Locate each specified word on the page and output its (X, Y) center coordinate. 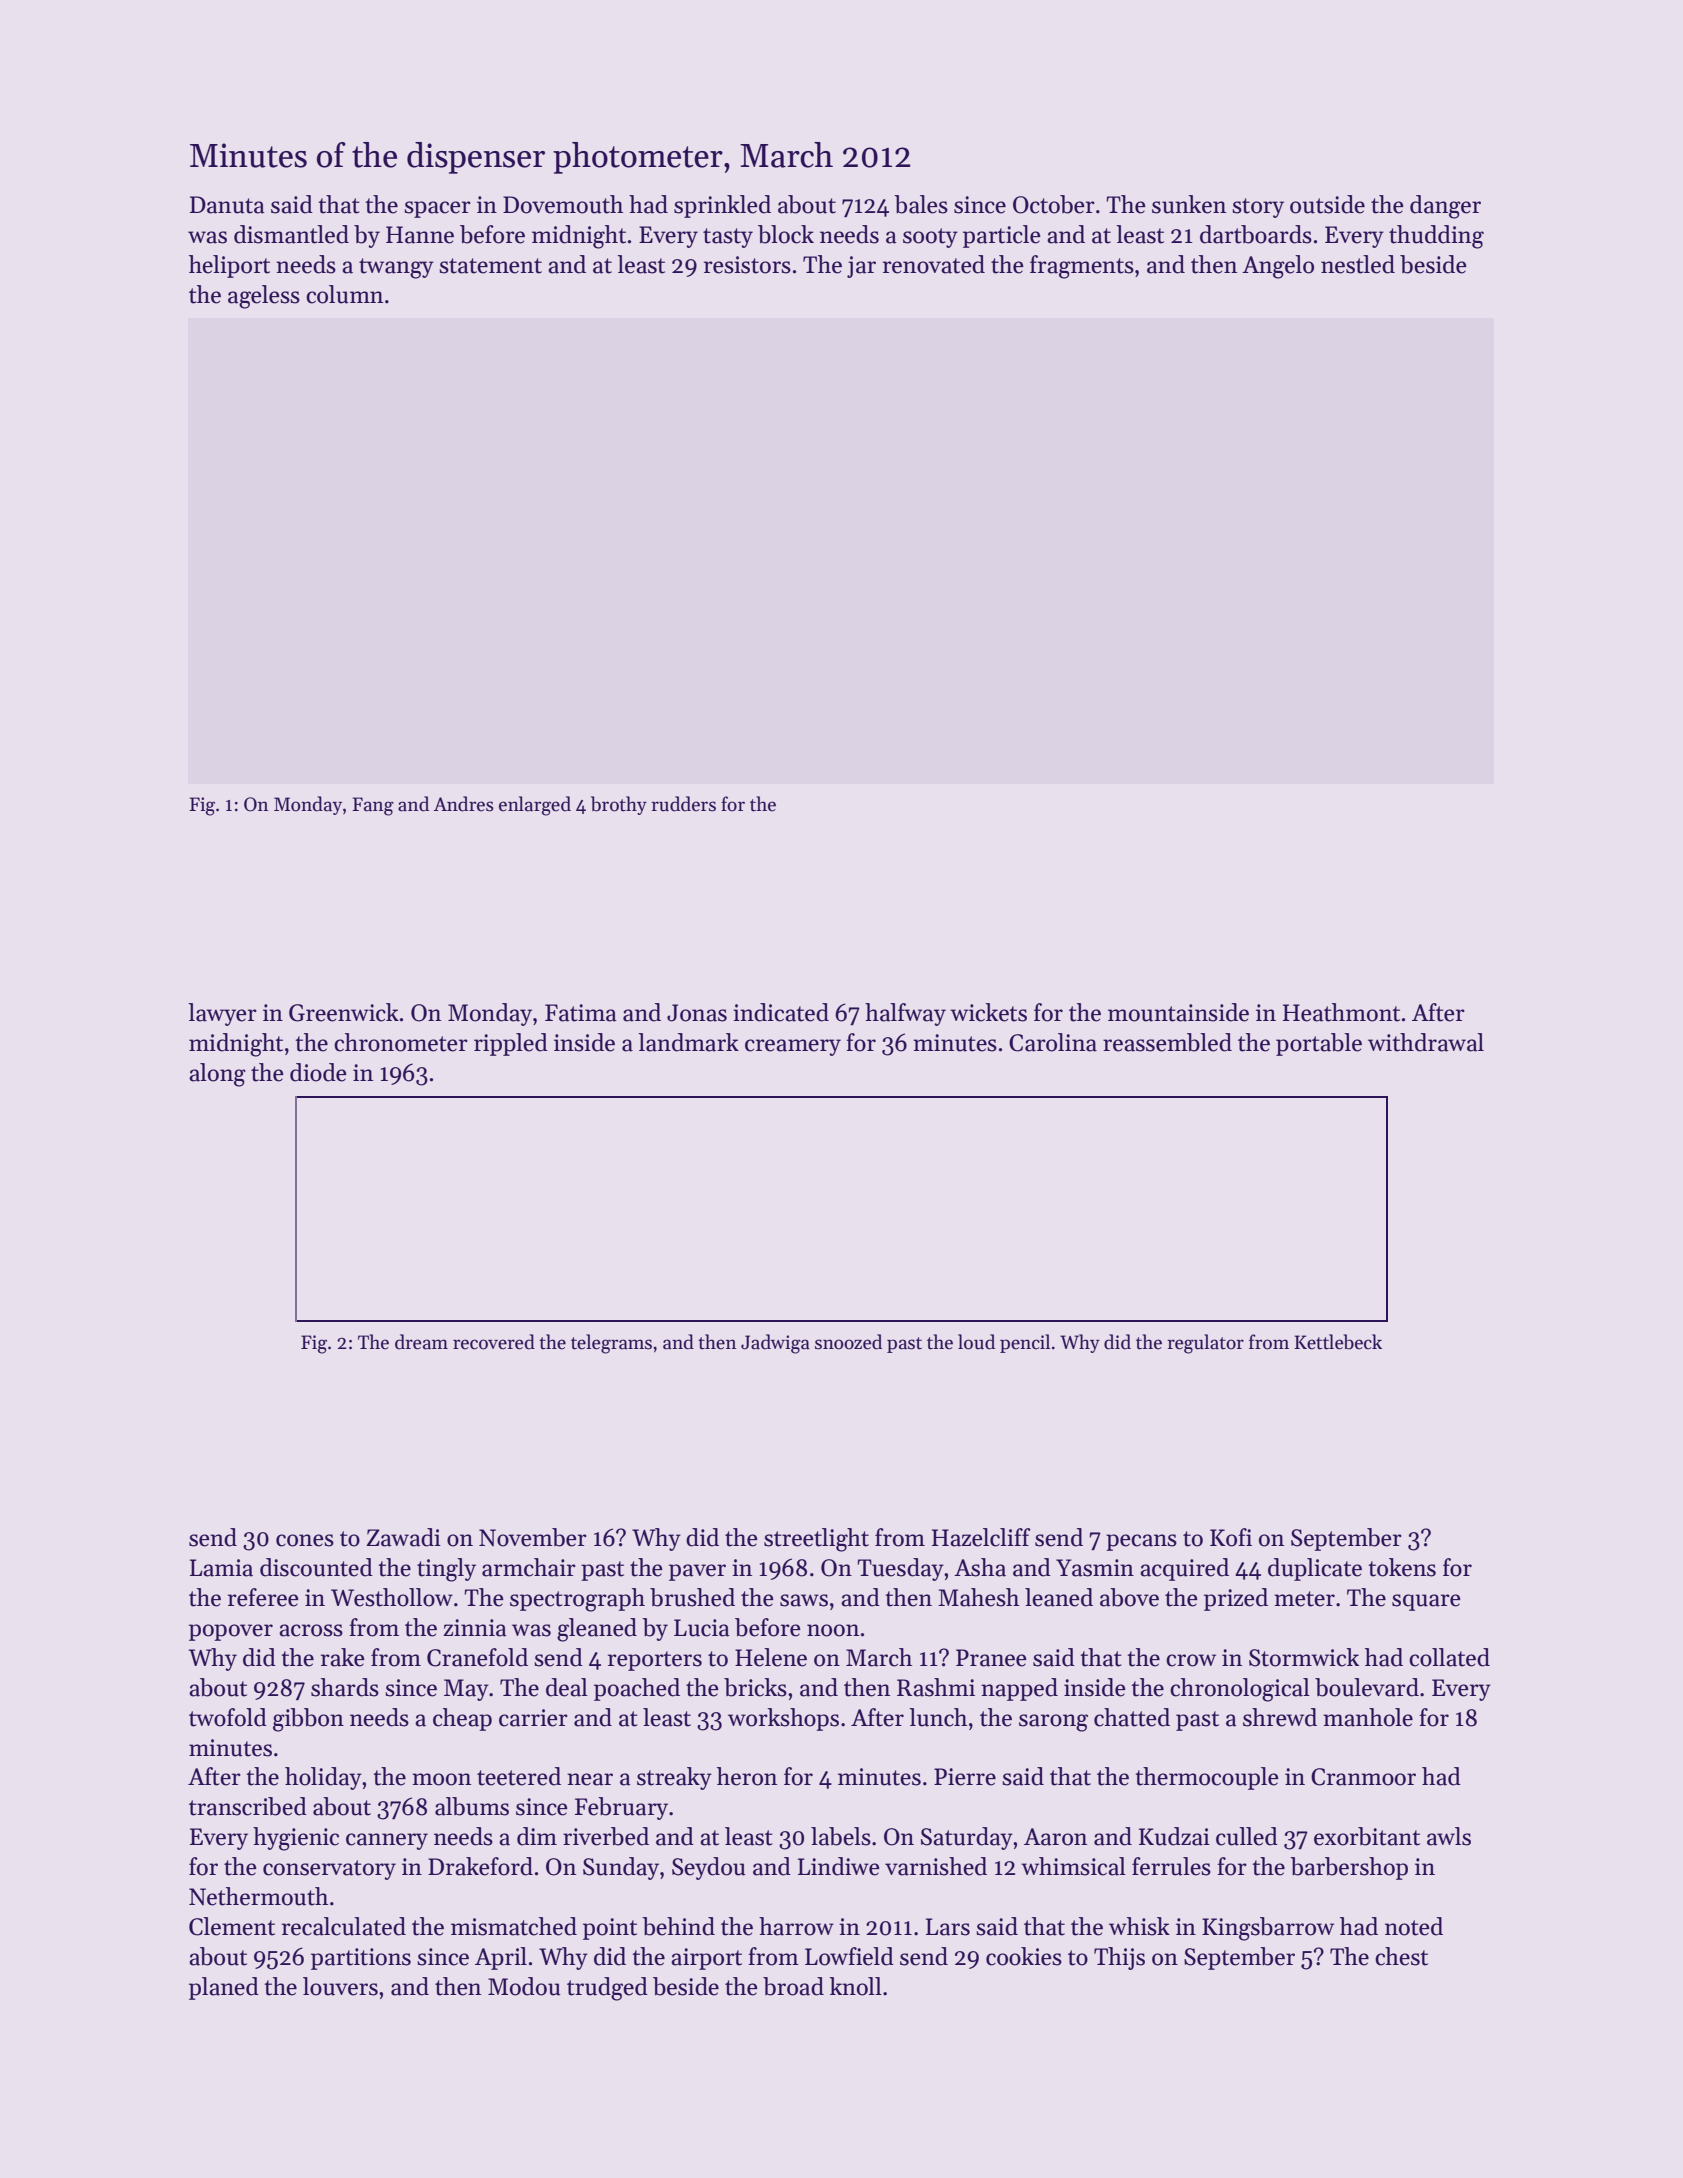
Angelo (1278, 267)
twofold (228, 1717)
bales (921, 204)
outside (1327, 204)
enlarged (535, 806)
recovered (494, 1342)
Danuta (227, 205)
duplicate (1315, 1569)
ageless (264, 297)
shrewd (1280, 1717)
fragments (1082, 267)
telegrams (611, 1344)
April (501, 1958)
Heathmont (1341, 1012)
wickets (988, 1012)
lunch (938, 1717)
